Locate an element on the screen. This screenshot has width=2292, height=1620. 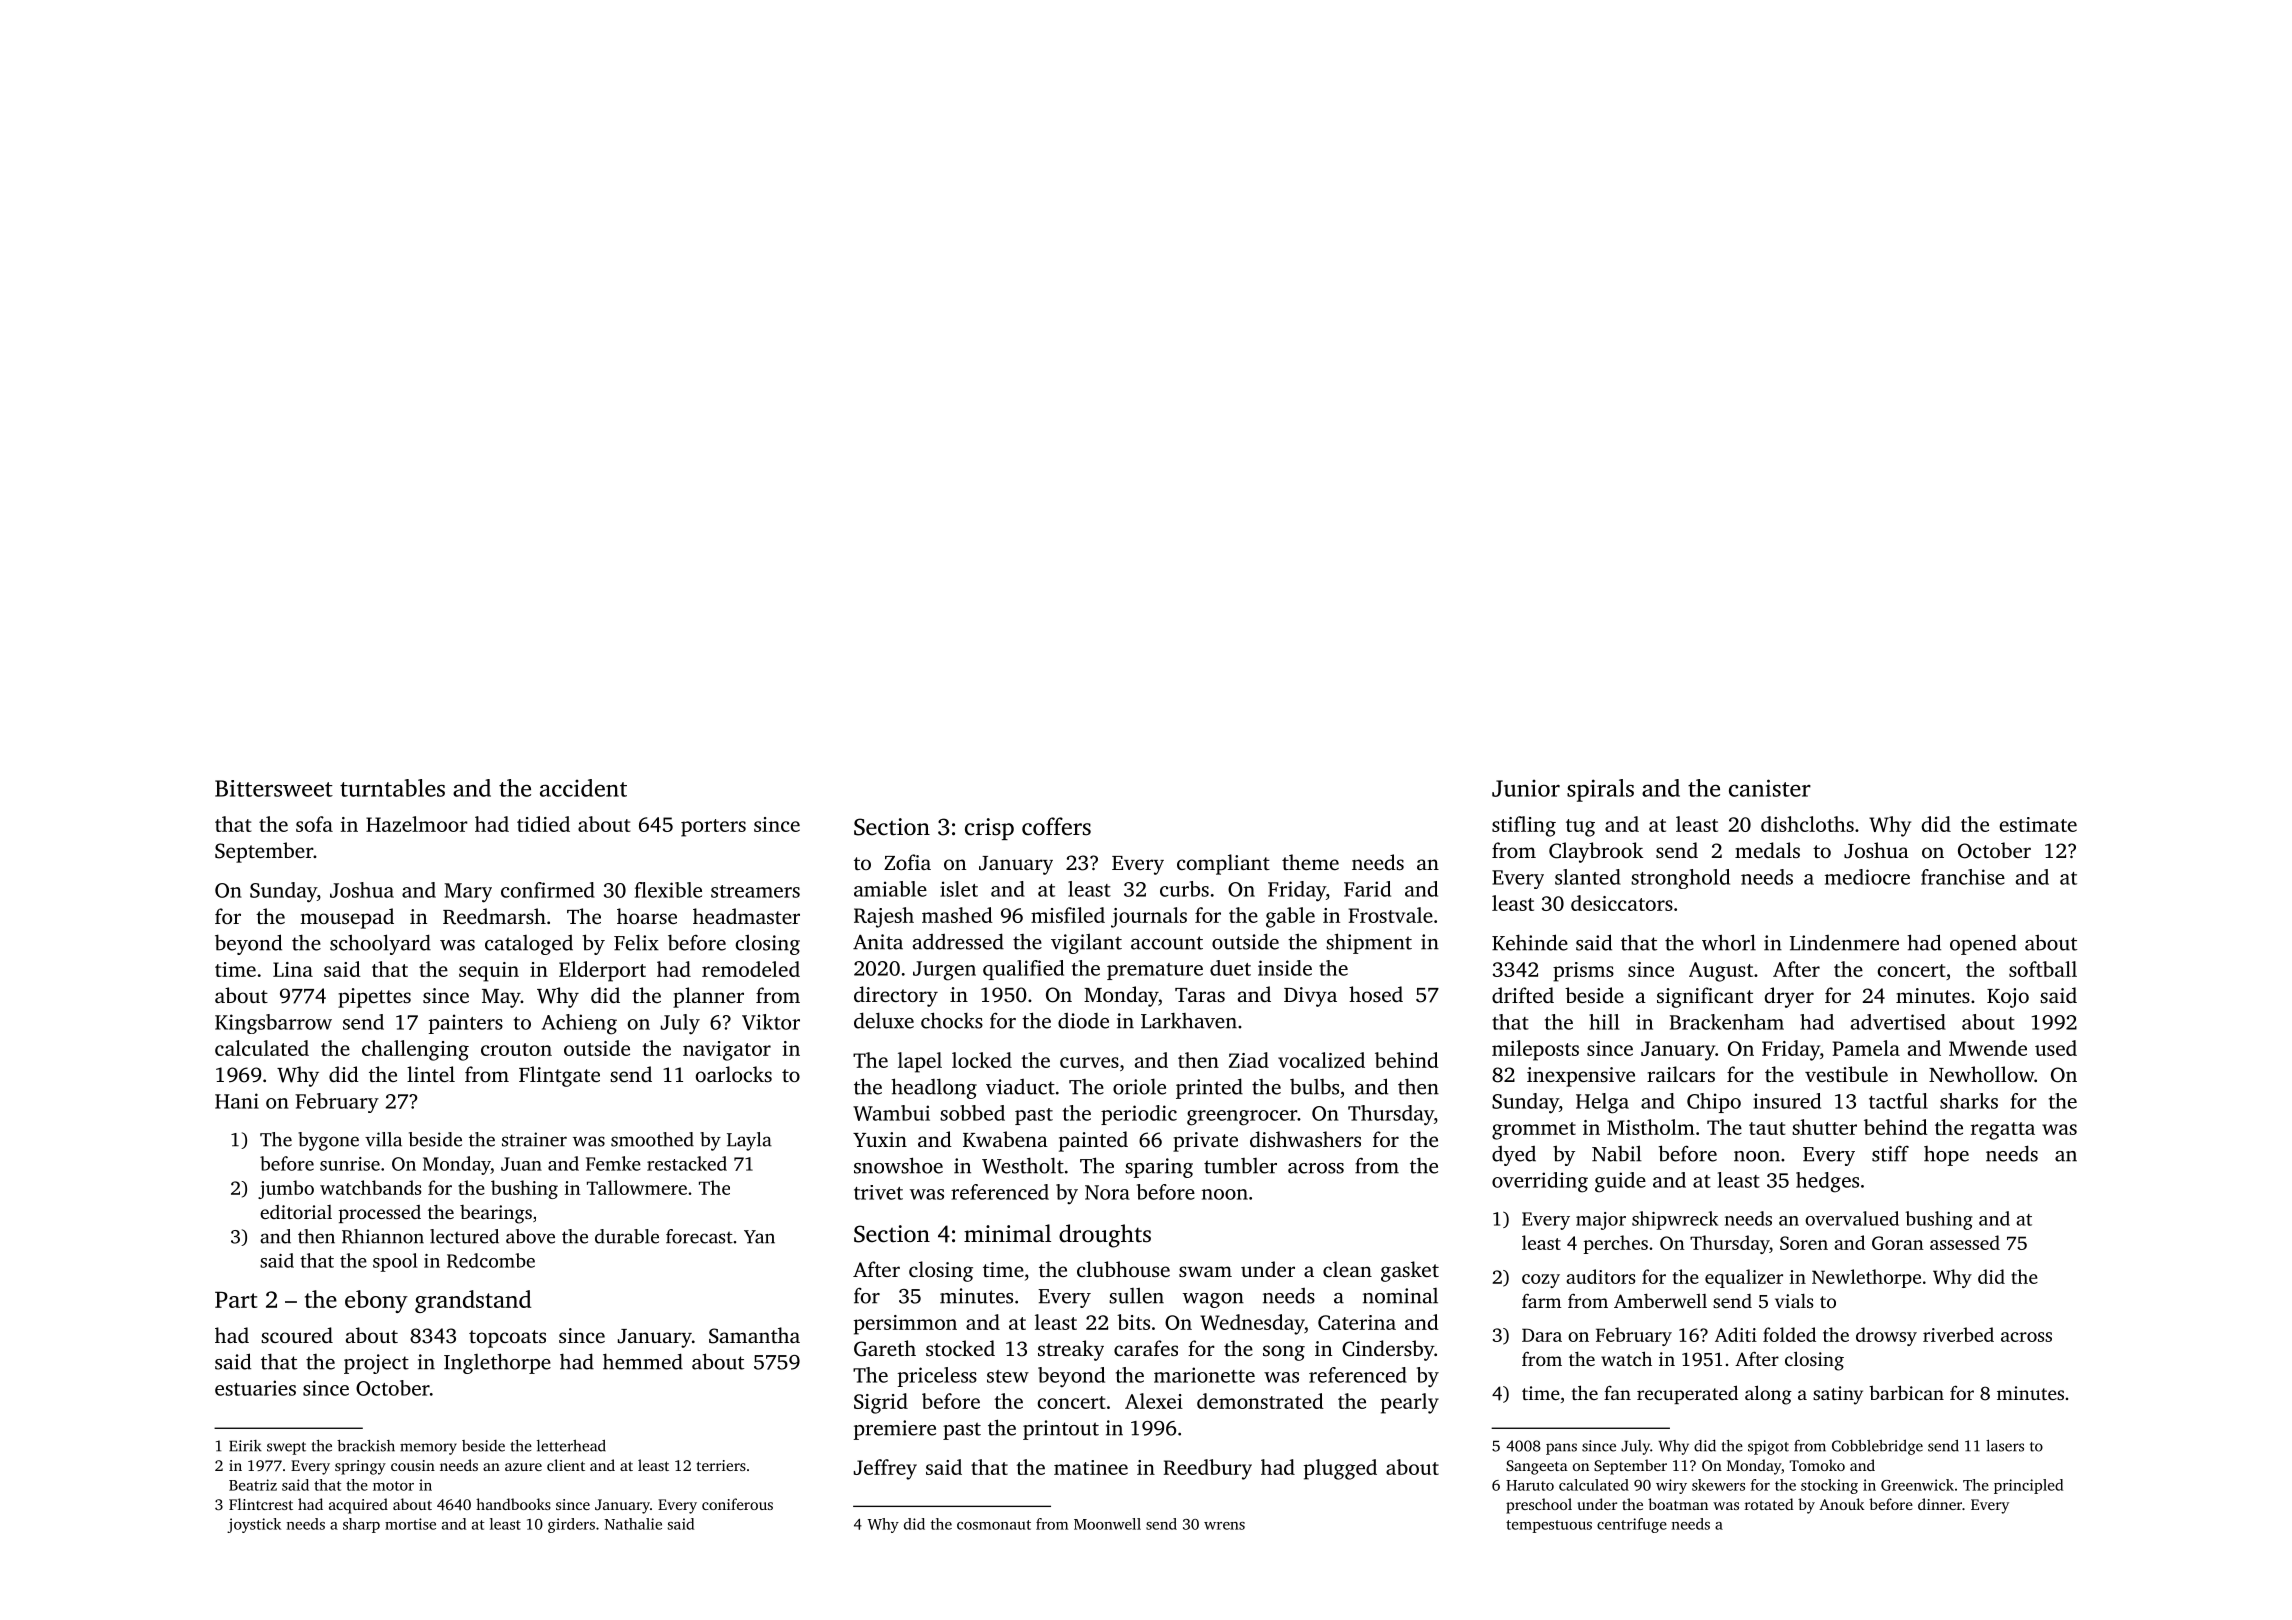
minimal is located at coordinates (1007, 1233).
